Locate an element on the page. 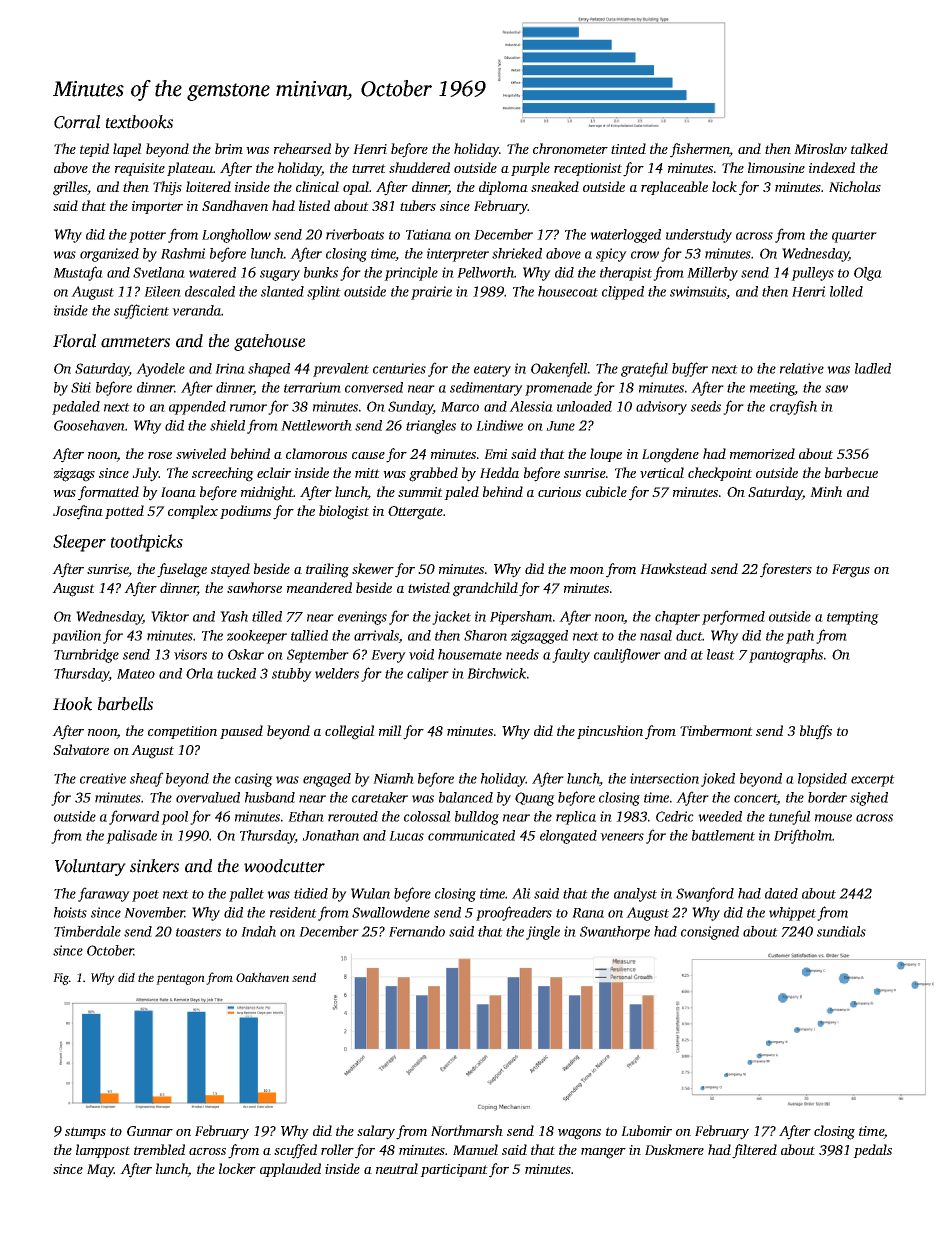 The image size is (952, 1233). unloaded is located at coordinates (584, 406).
